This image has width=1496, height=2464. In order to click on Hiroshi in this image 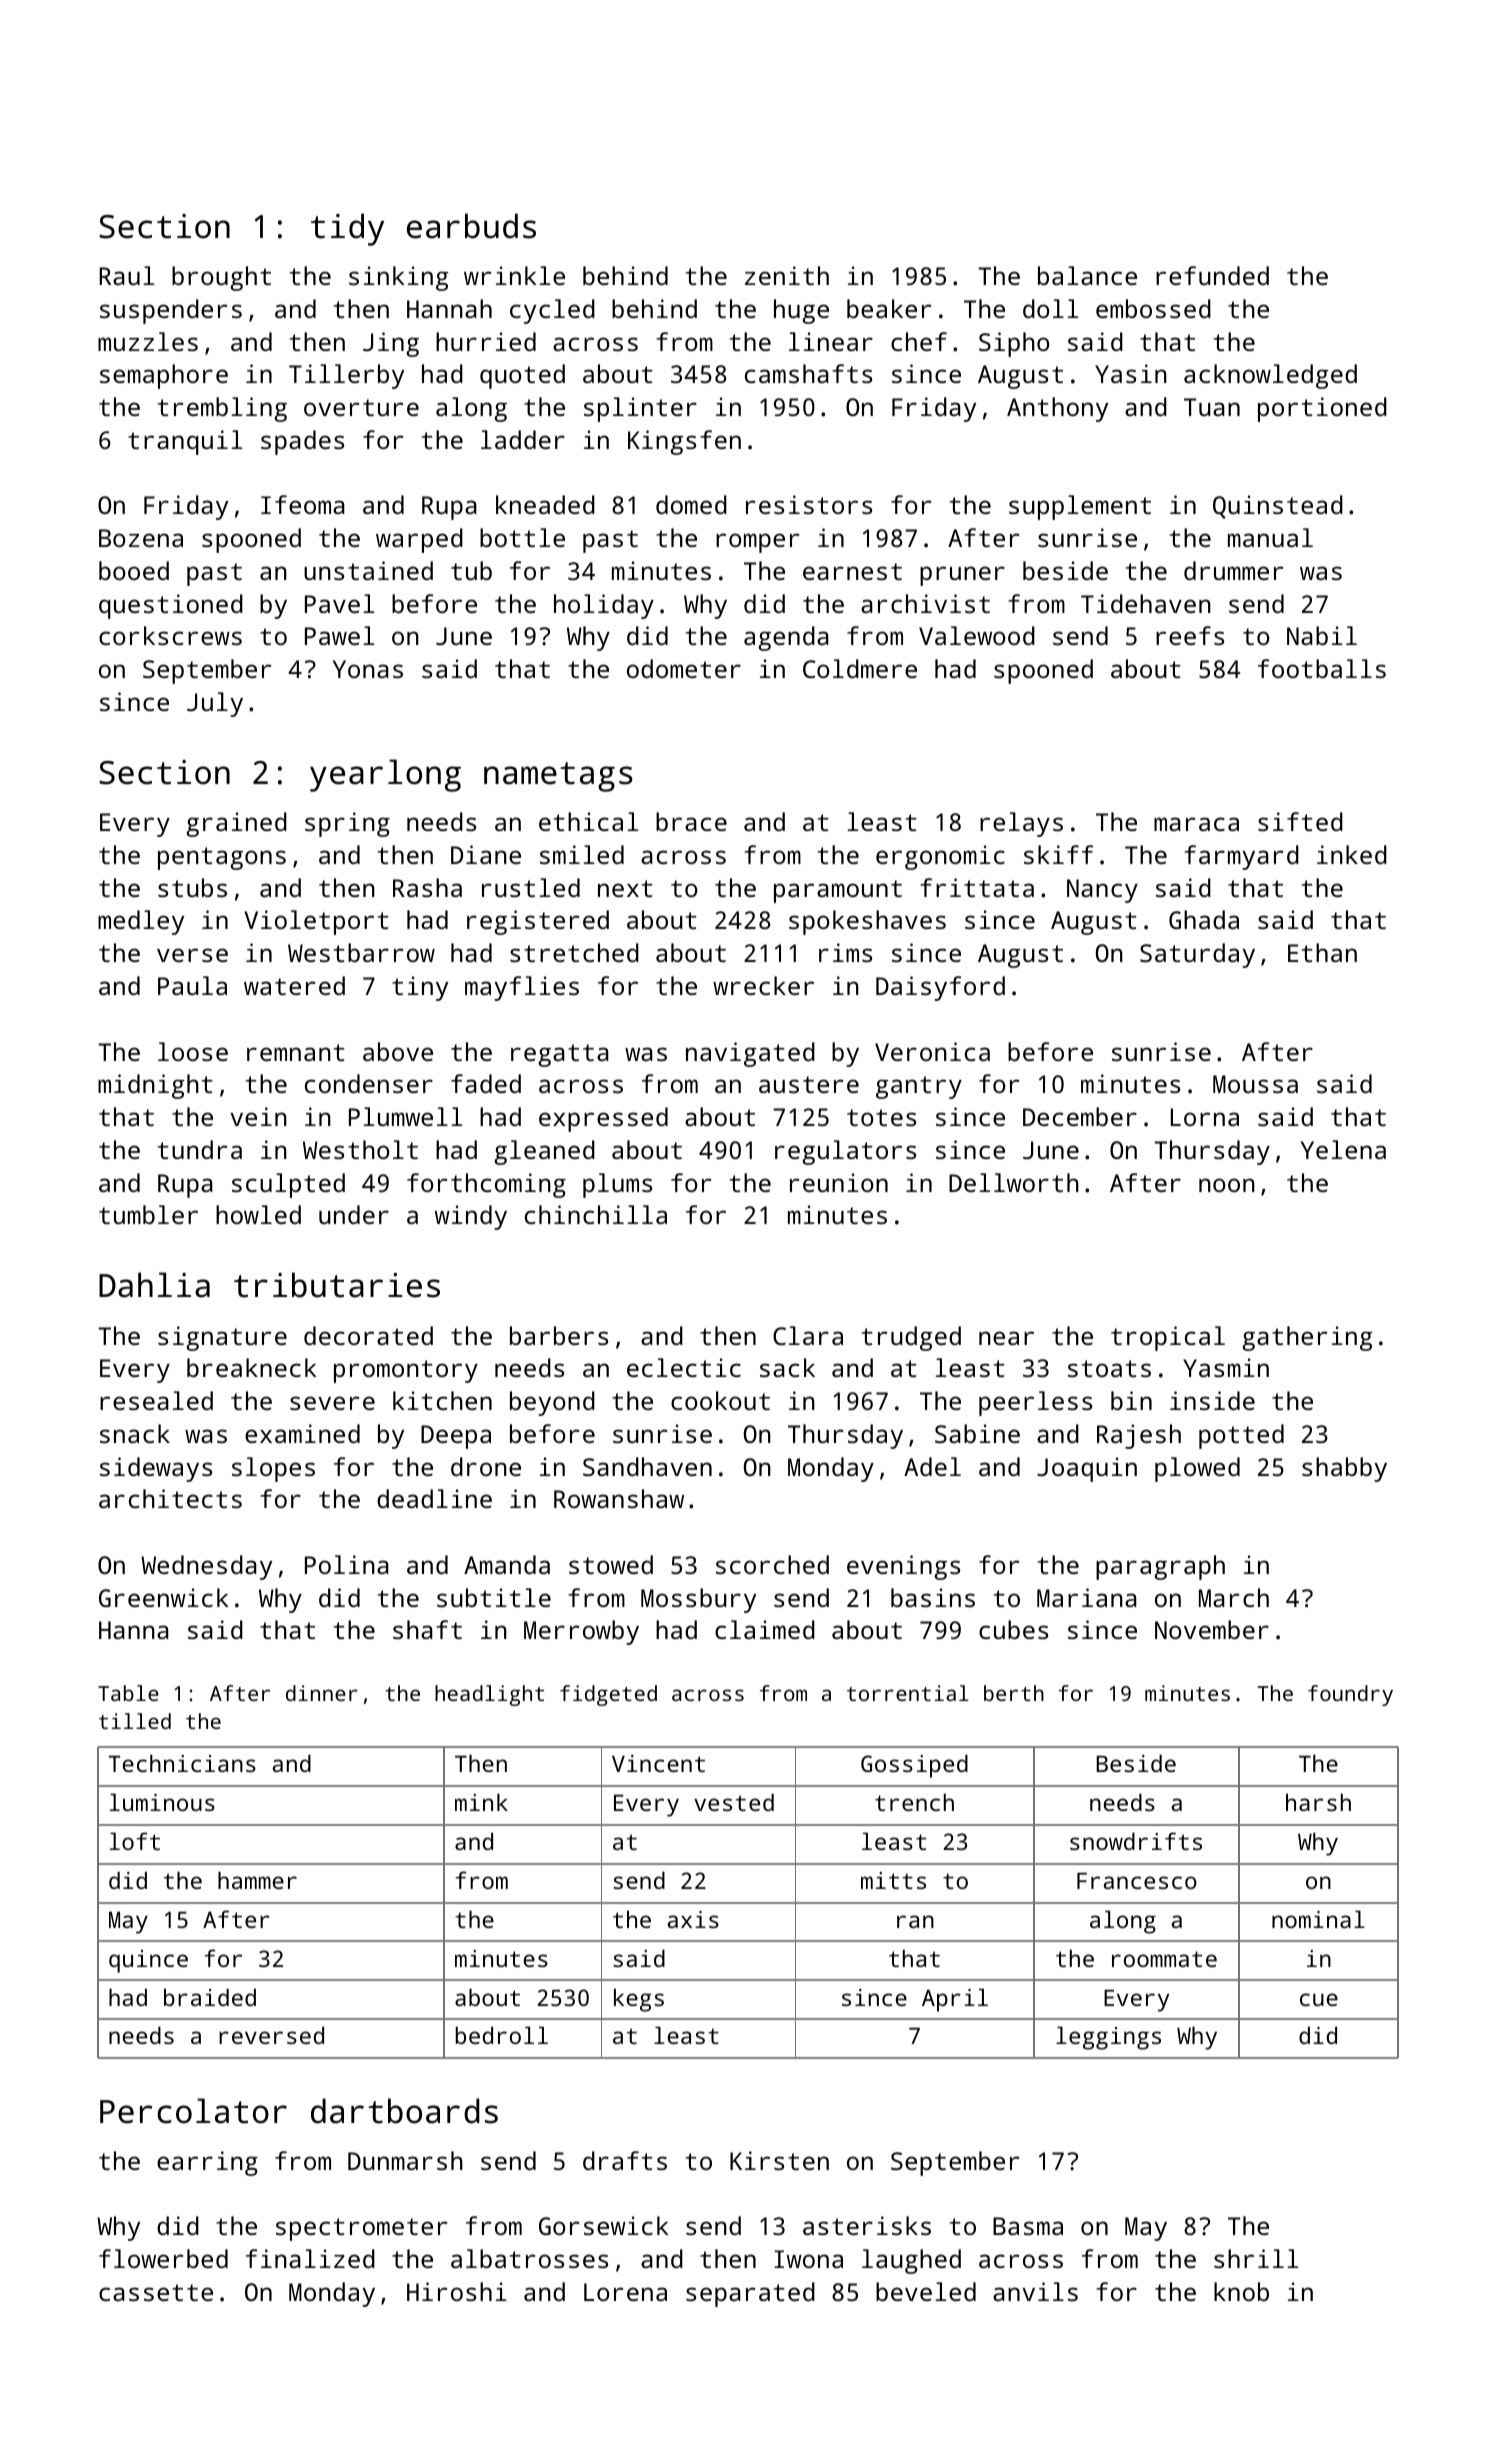, I will do `click(457, 2291)`.
